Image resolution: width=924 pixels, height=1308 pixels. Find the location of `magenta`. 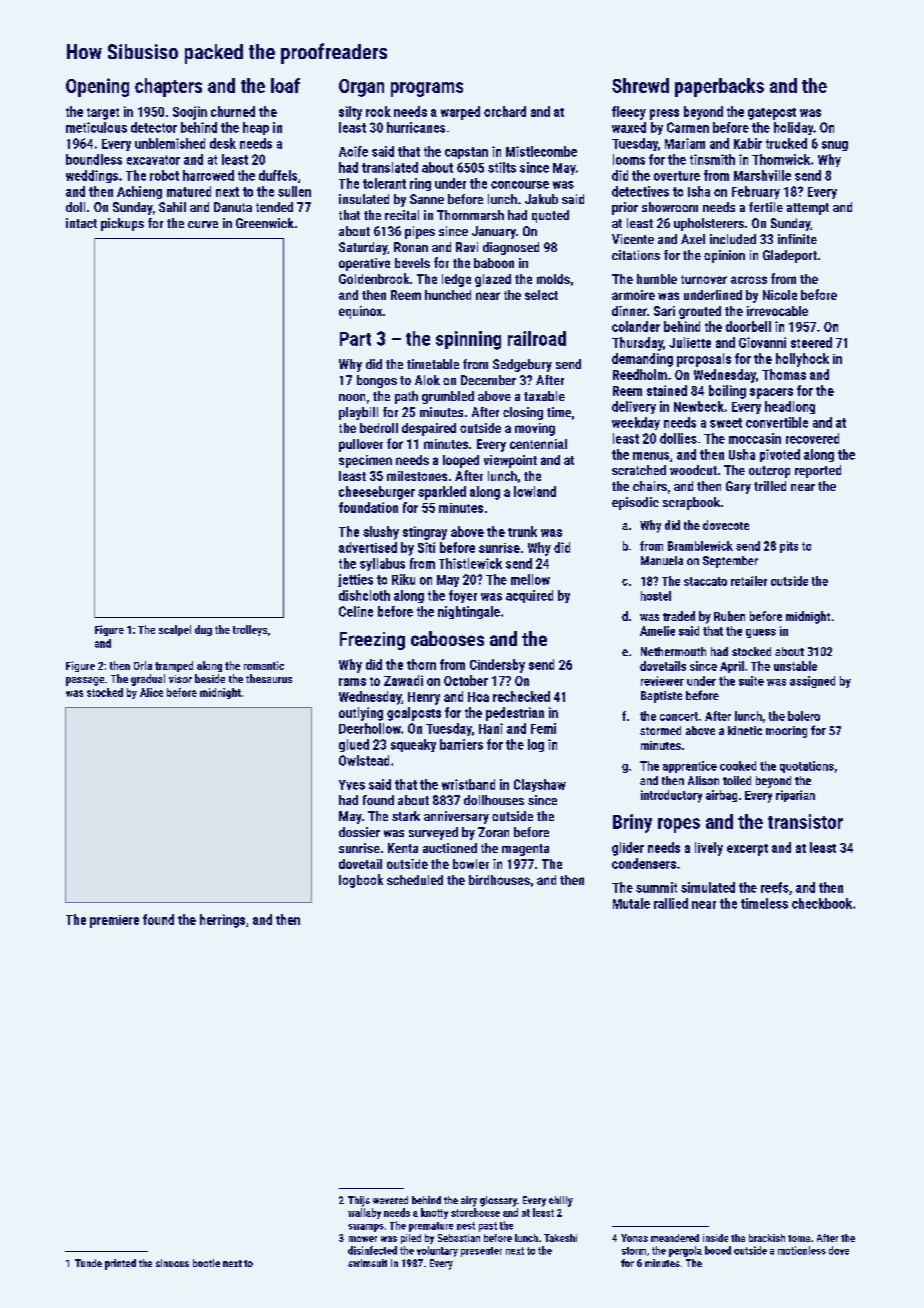

magenta is located at coordinates (525, 850).
